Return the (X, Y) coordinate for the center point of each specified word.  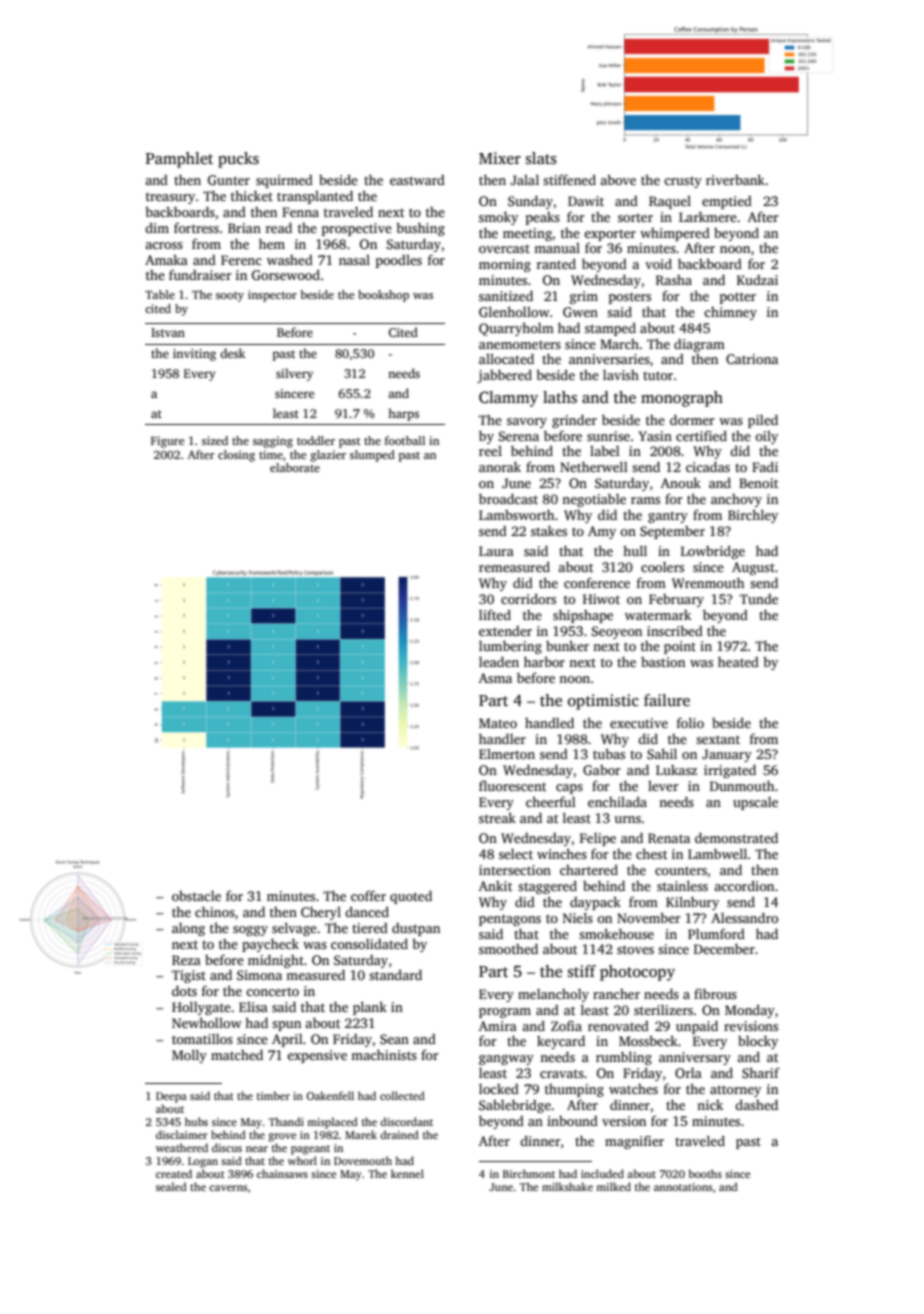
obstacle (196, 896)
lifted (495, 614)
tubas (609, 753)
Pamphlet (179, 160)
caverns (228, 1188)
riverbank (735, 179)
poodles (399, 261)
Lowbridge (713, 552)
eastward (417, 180)
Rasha (674, 280)
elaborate (295, 467)
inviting (194, 355)
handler (502, 738)
